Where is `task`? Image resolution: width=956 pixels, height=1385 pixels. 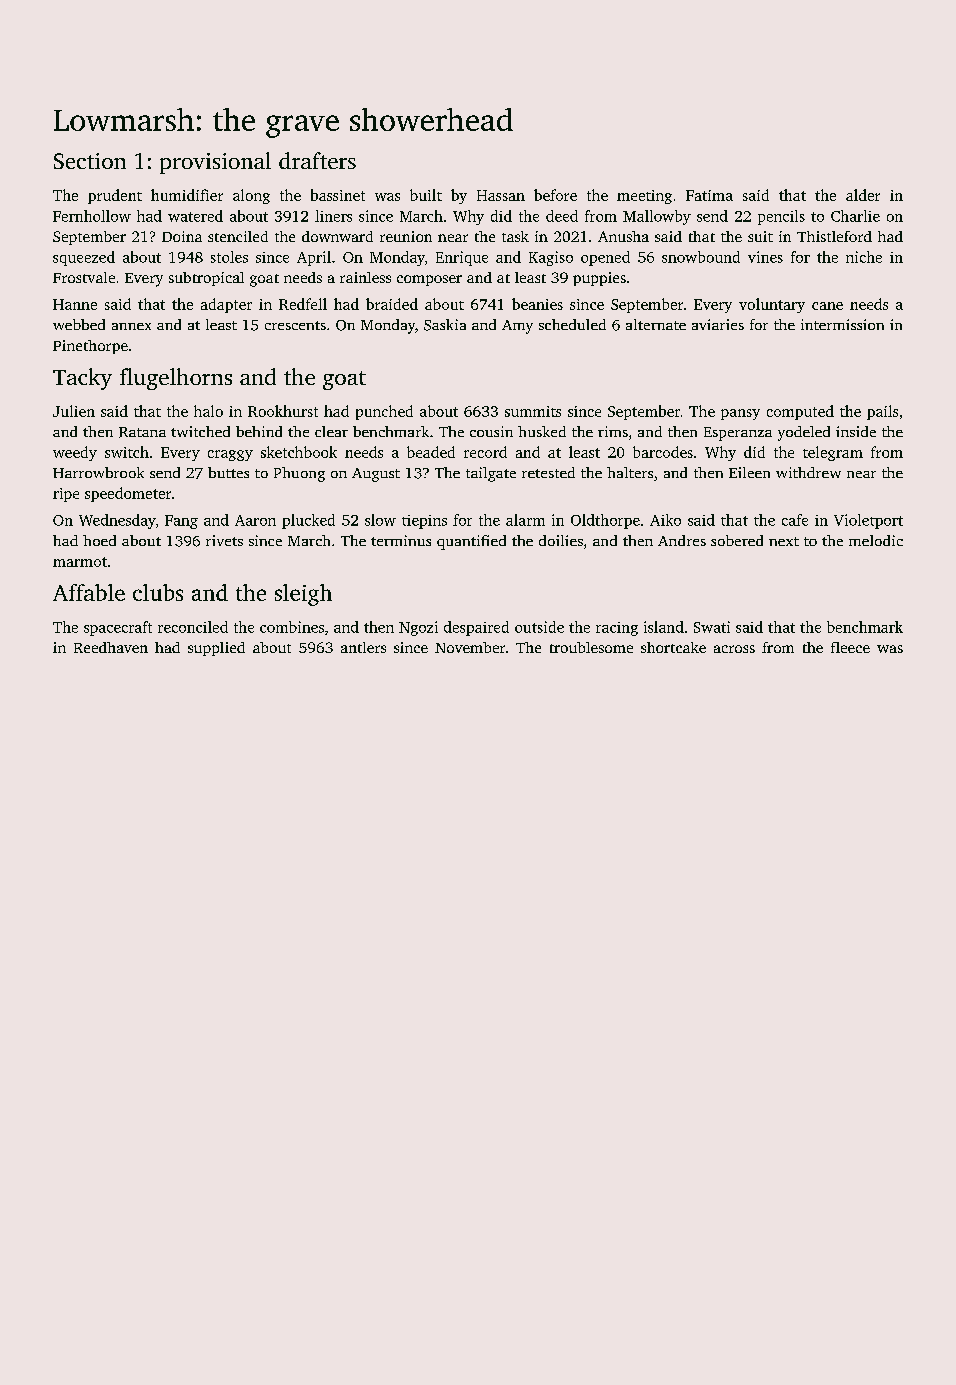 task is located at coordinates (515, 236).
